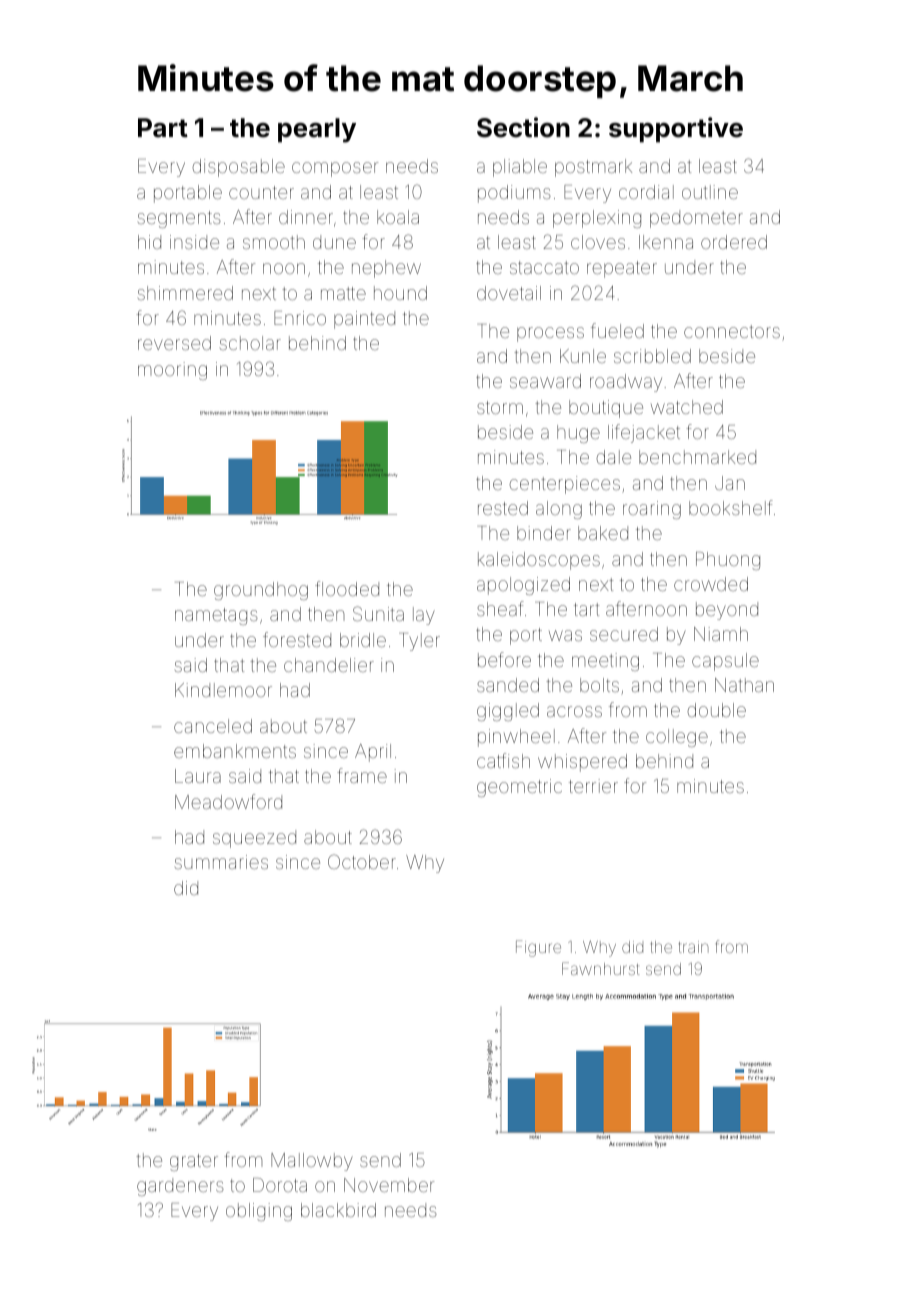  I want to click on dovetail, so click(509, 293).
